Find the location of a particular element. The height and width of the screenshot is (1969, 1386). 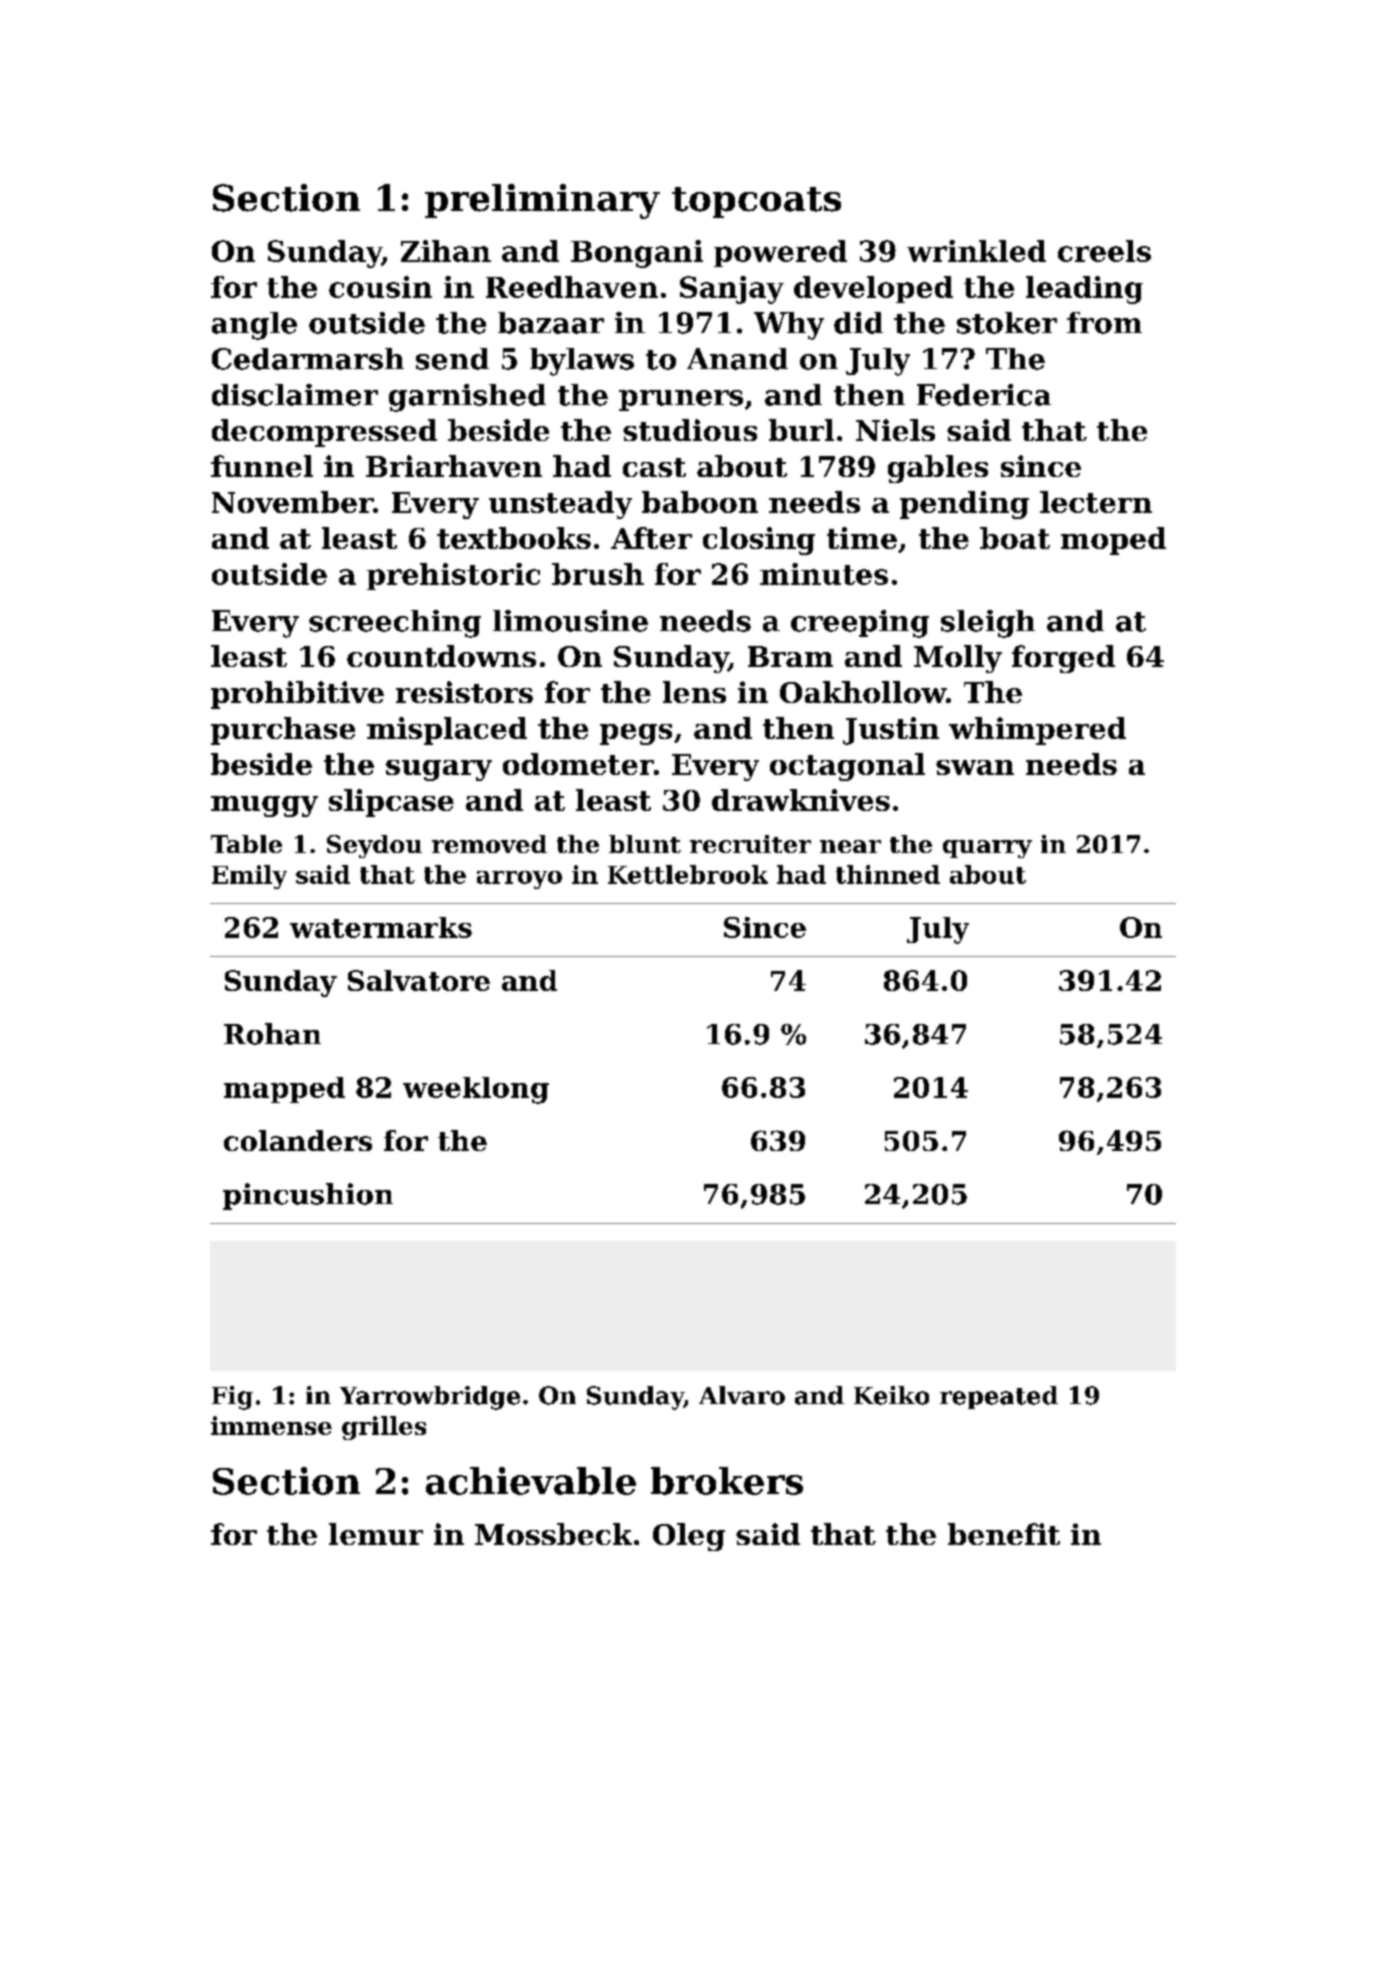

Anand is located at coordinates (737, 359).
